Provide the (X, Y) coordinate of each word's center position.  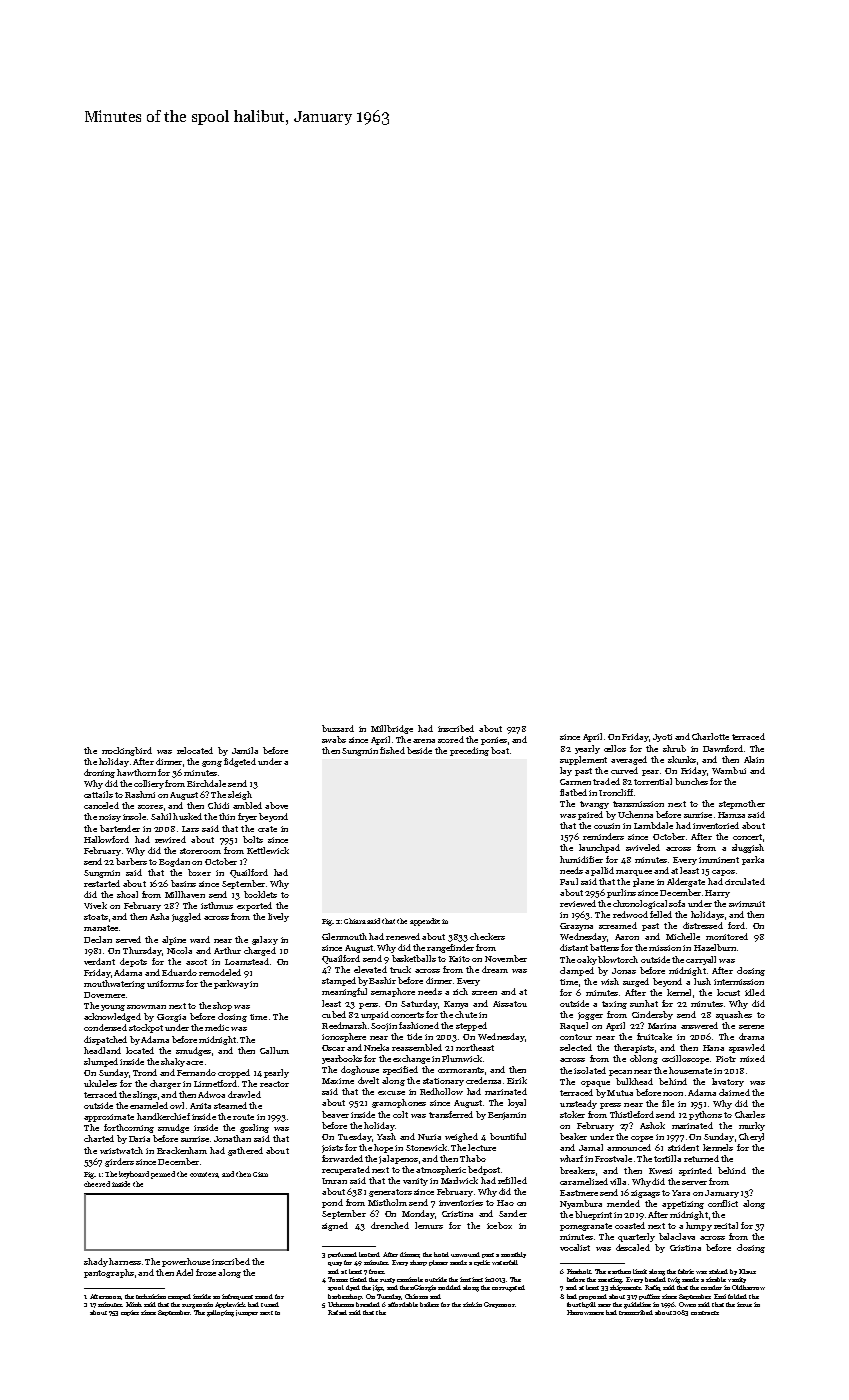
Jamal (591, 1147)
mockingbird (127, 751)
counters (204, 1175)
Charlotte (710, 736)
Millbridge (392, 729)
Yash (386, 1136)
